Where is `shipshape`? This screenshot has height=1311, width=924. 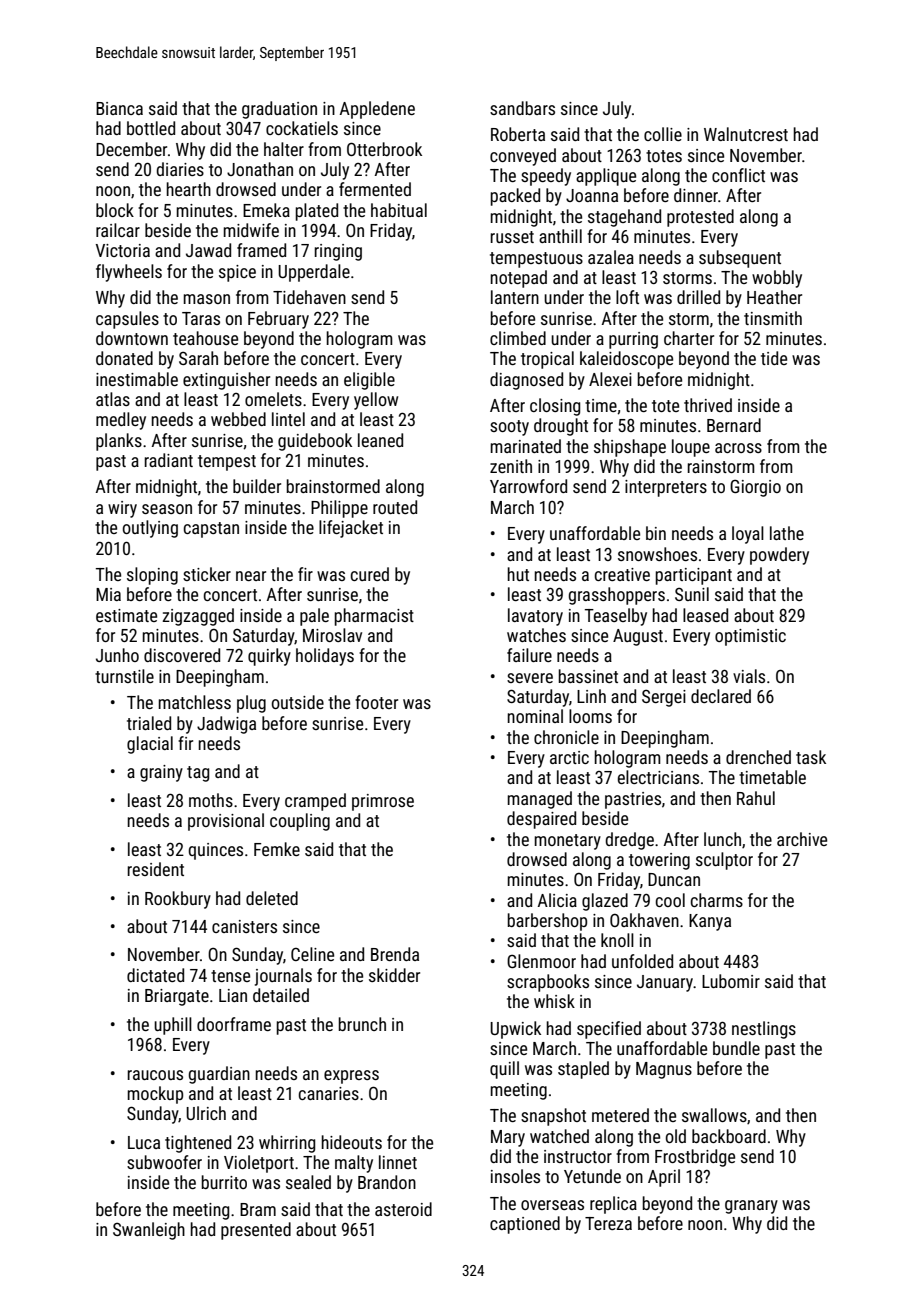
shipshape is located at coordinates (630, 448).
